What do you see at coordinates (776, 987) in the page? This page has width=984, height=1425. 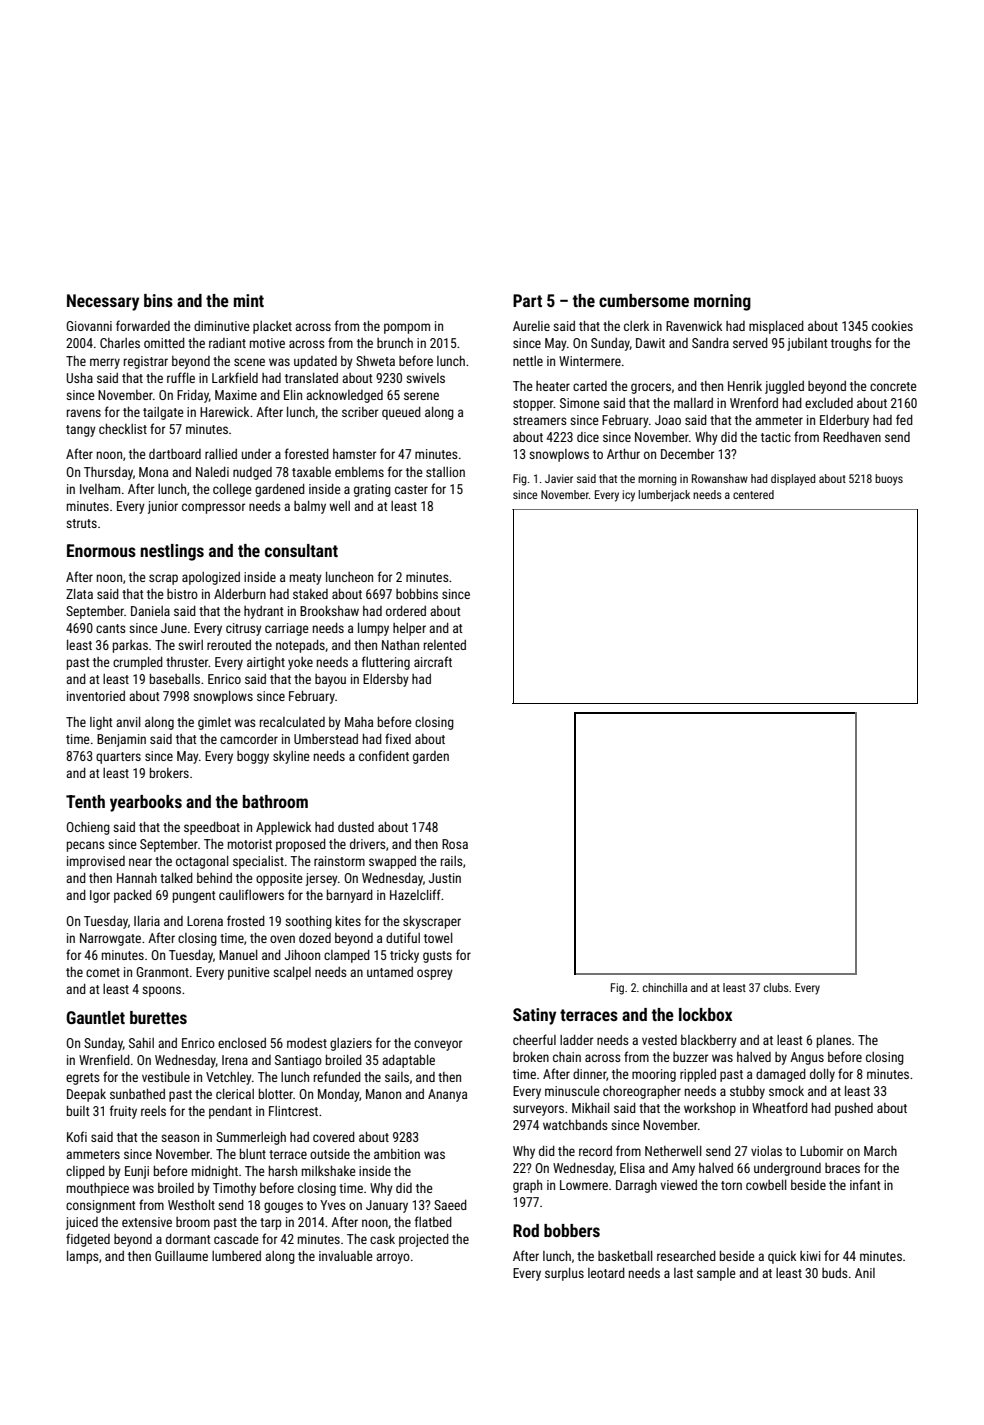 I see `clubs` at bounding box center [776, 987].
